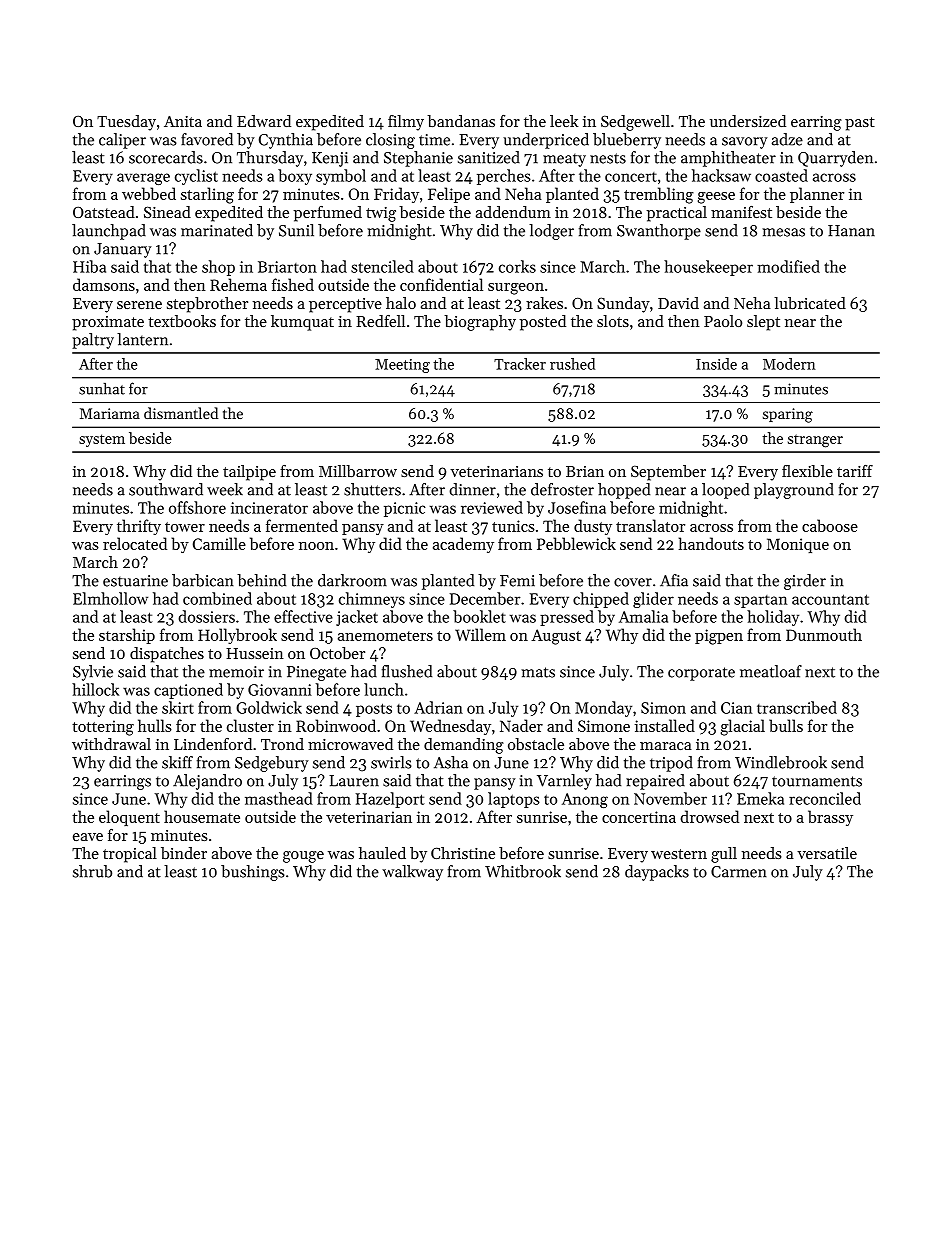 The width and height of the page is (952, 1233). I want to click on past, so click(860, 124).
